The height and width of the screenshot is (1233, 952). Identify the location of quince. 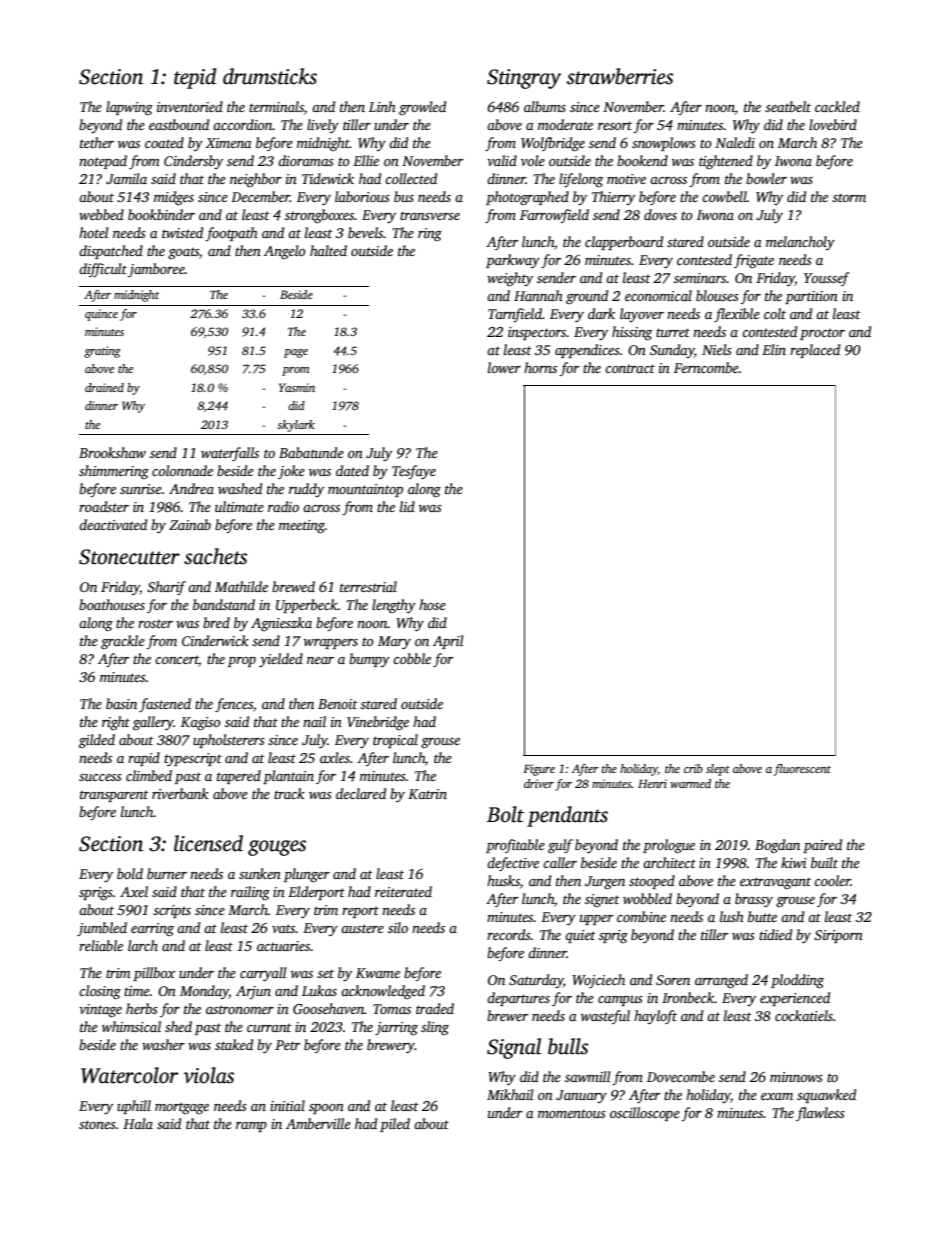
(101, 315).
